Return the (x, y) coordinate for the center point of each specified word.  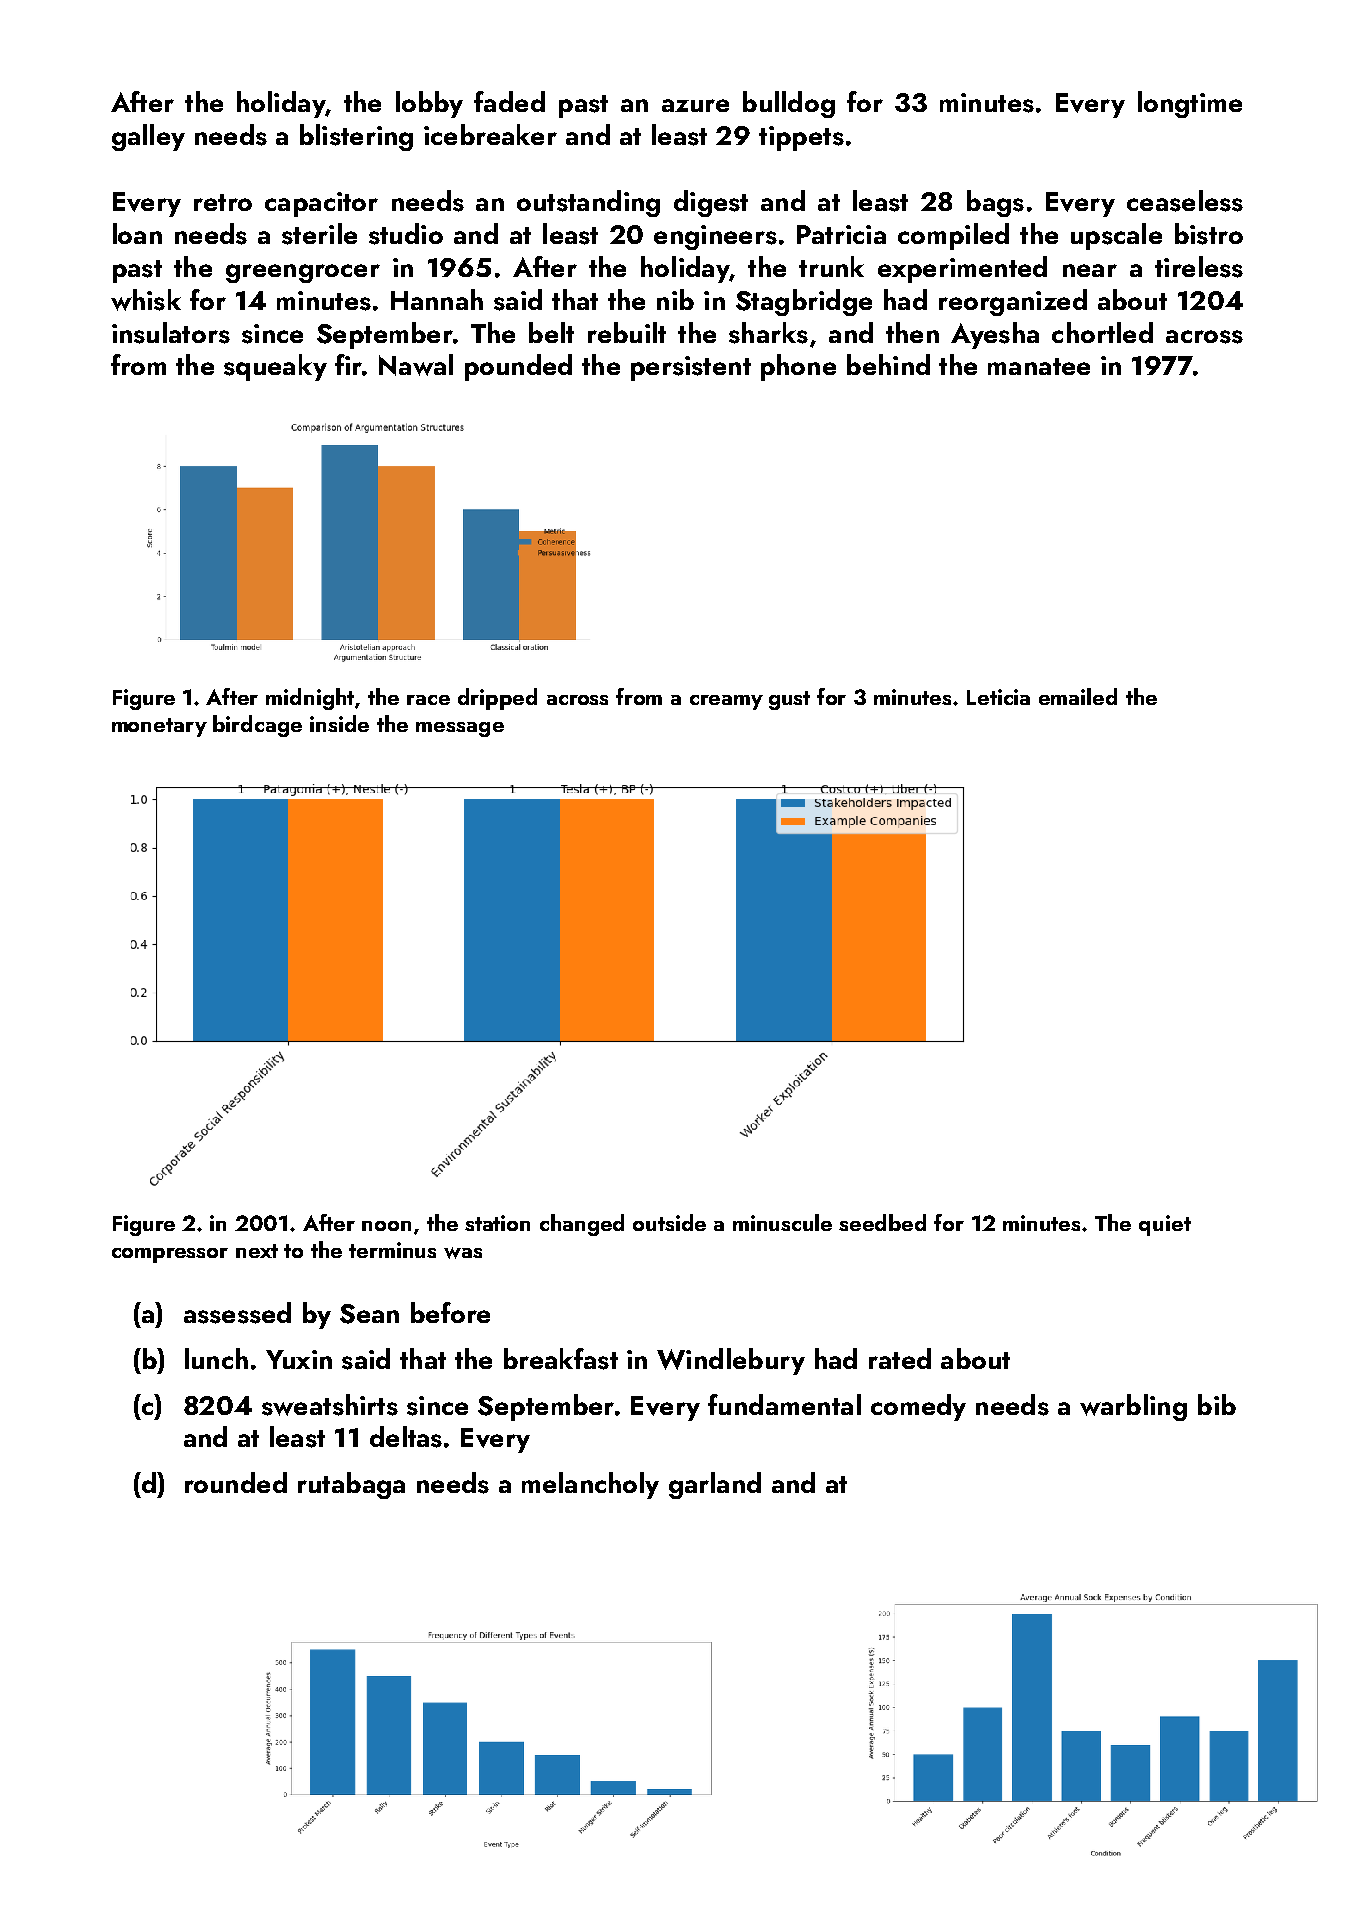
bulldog (789, 104)
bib (1217, 1404)
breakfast (561, 1359)
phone (798, 367)
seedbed (882, 1222)
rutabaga (351, 1485)
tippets (801, 138)
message (460, 729)
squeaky (275, 367)
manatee (1039, 366)
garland (715, 1485)
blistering (356, 137)
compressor (170, 1255)
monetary (159, 727)
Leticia (998, 697)
